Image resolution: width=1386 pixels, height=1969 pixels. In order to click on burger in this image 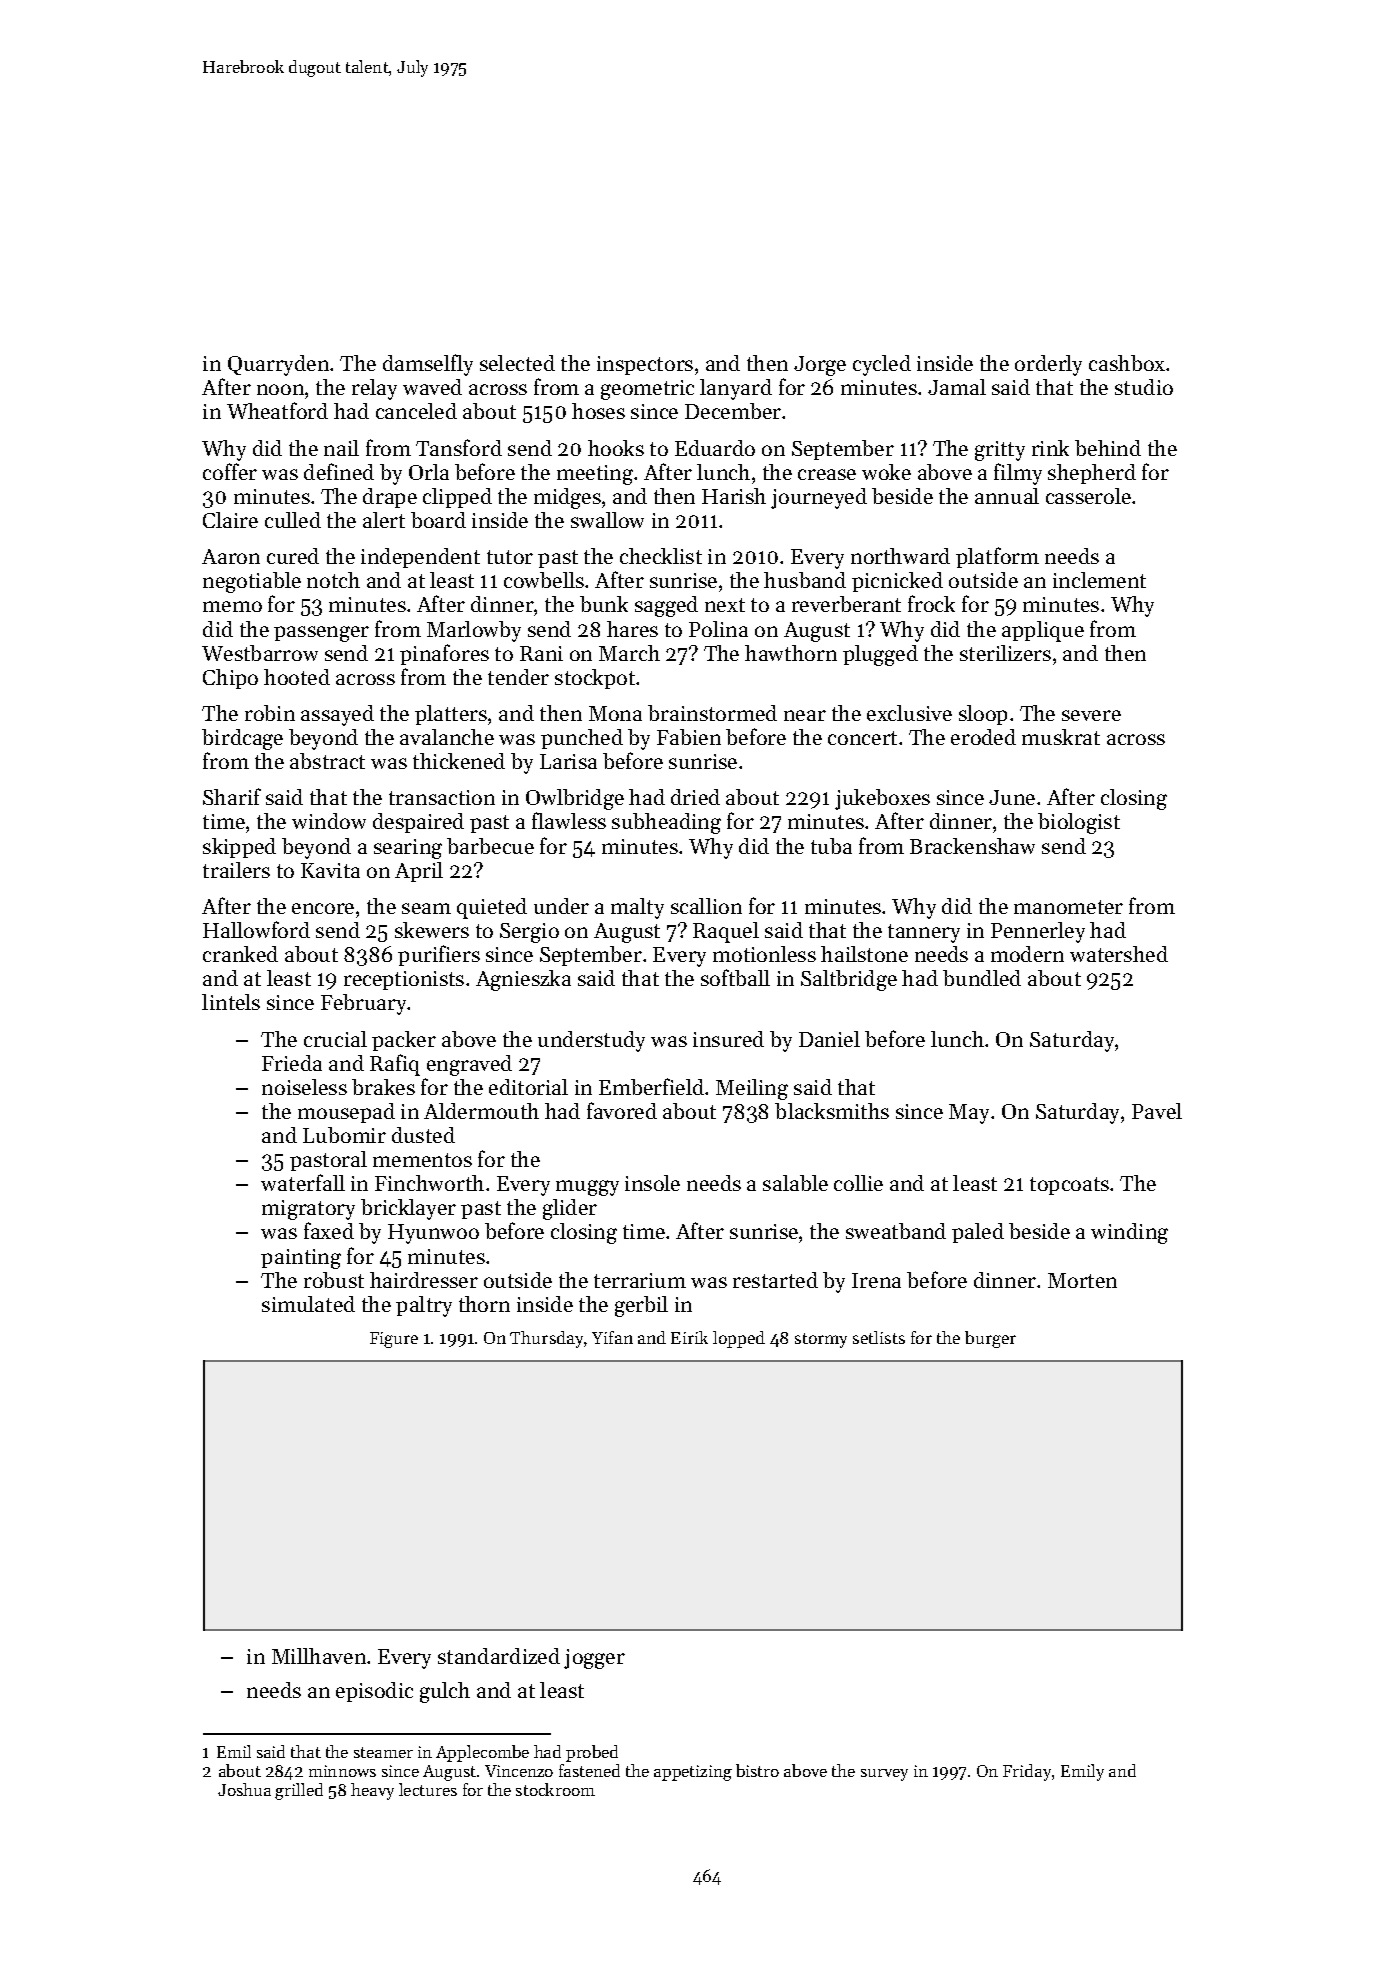, I will do `click(990, 1339)`.
